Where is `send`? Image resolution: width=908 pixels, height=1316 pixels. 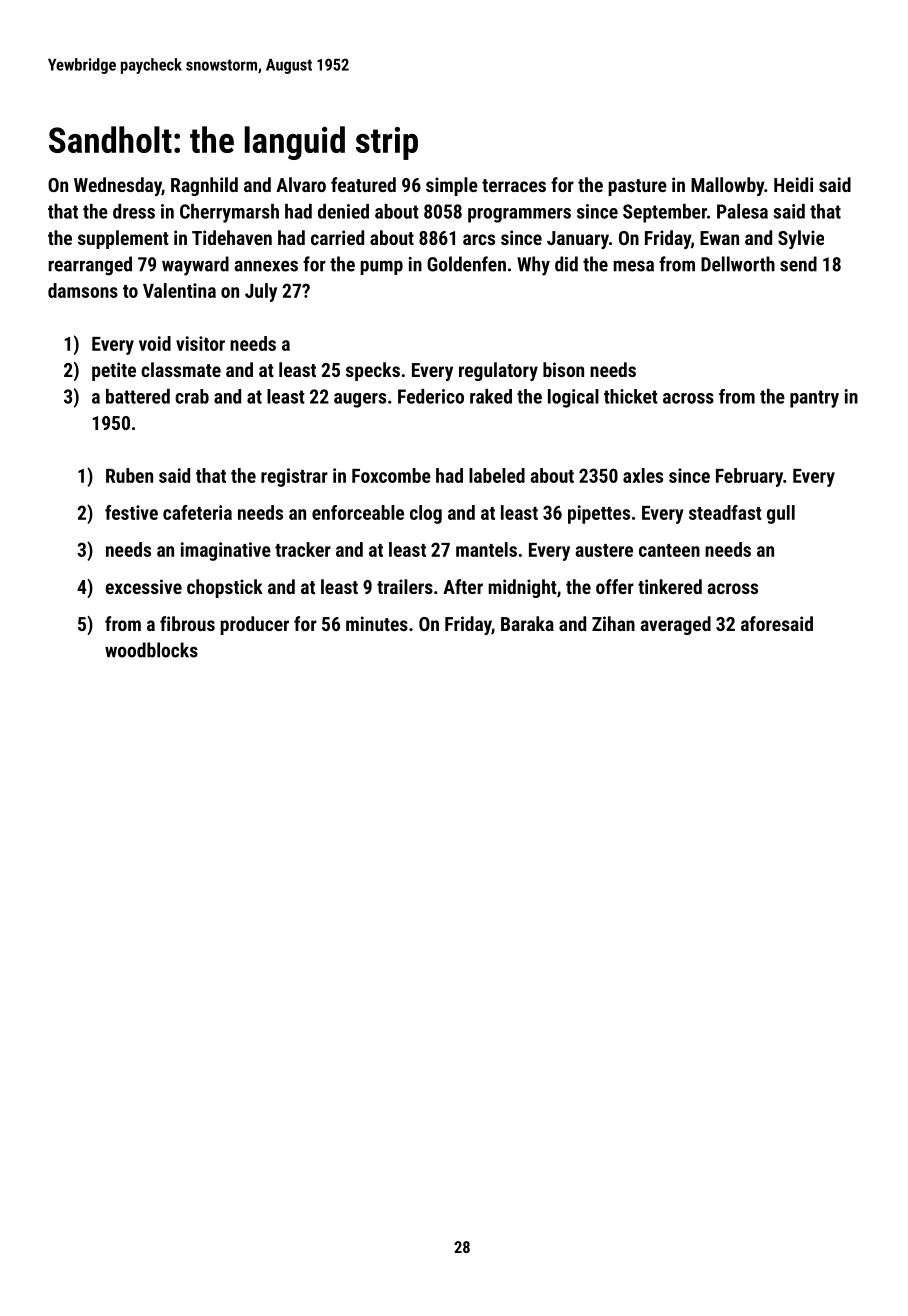
send is located at coordinates (798, 264).
